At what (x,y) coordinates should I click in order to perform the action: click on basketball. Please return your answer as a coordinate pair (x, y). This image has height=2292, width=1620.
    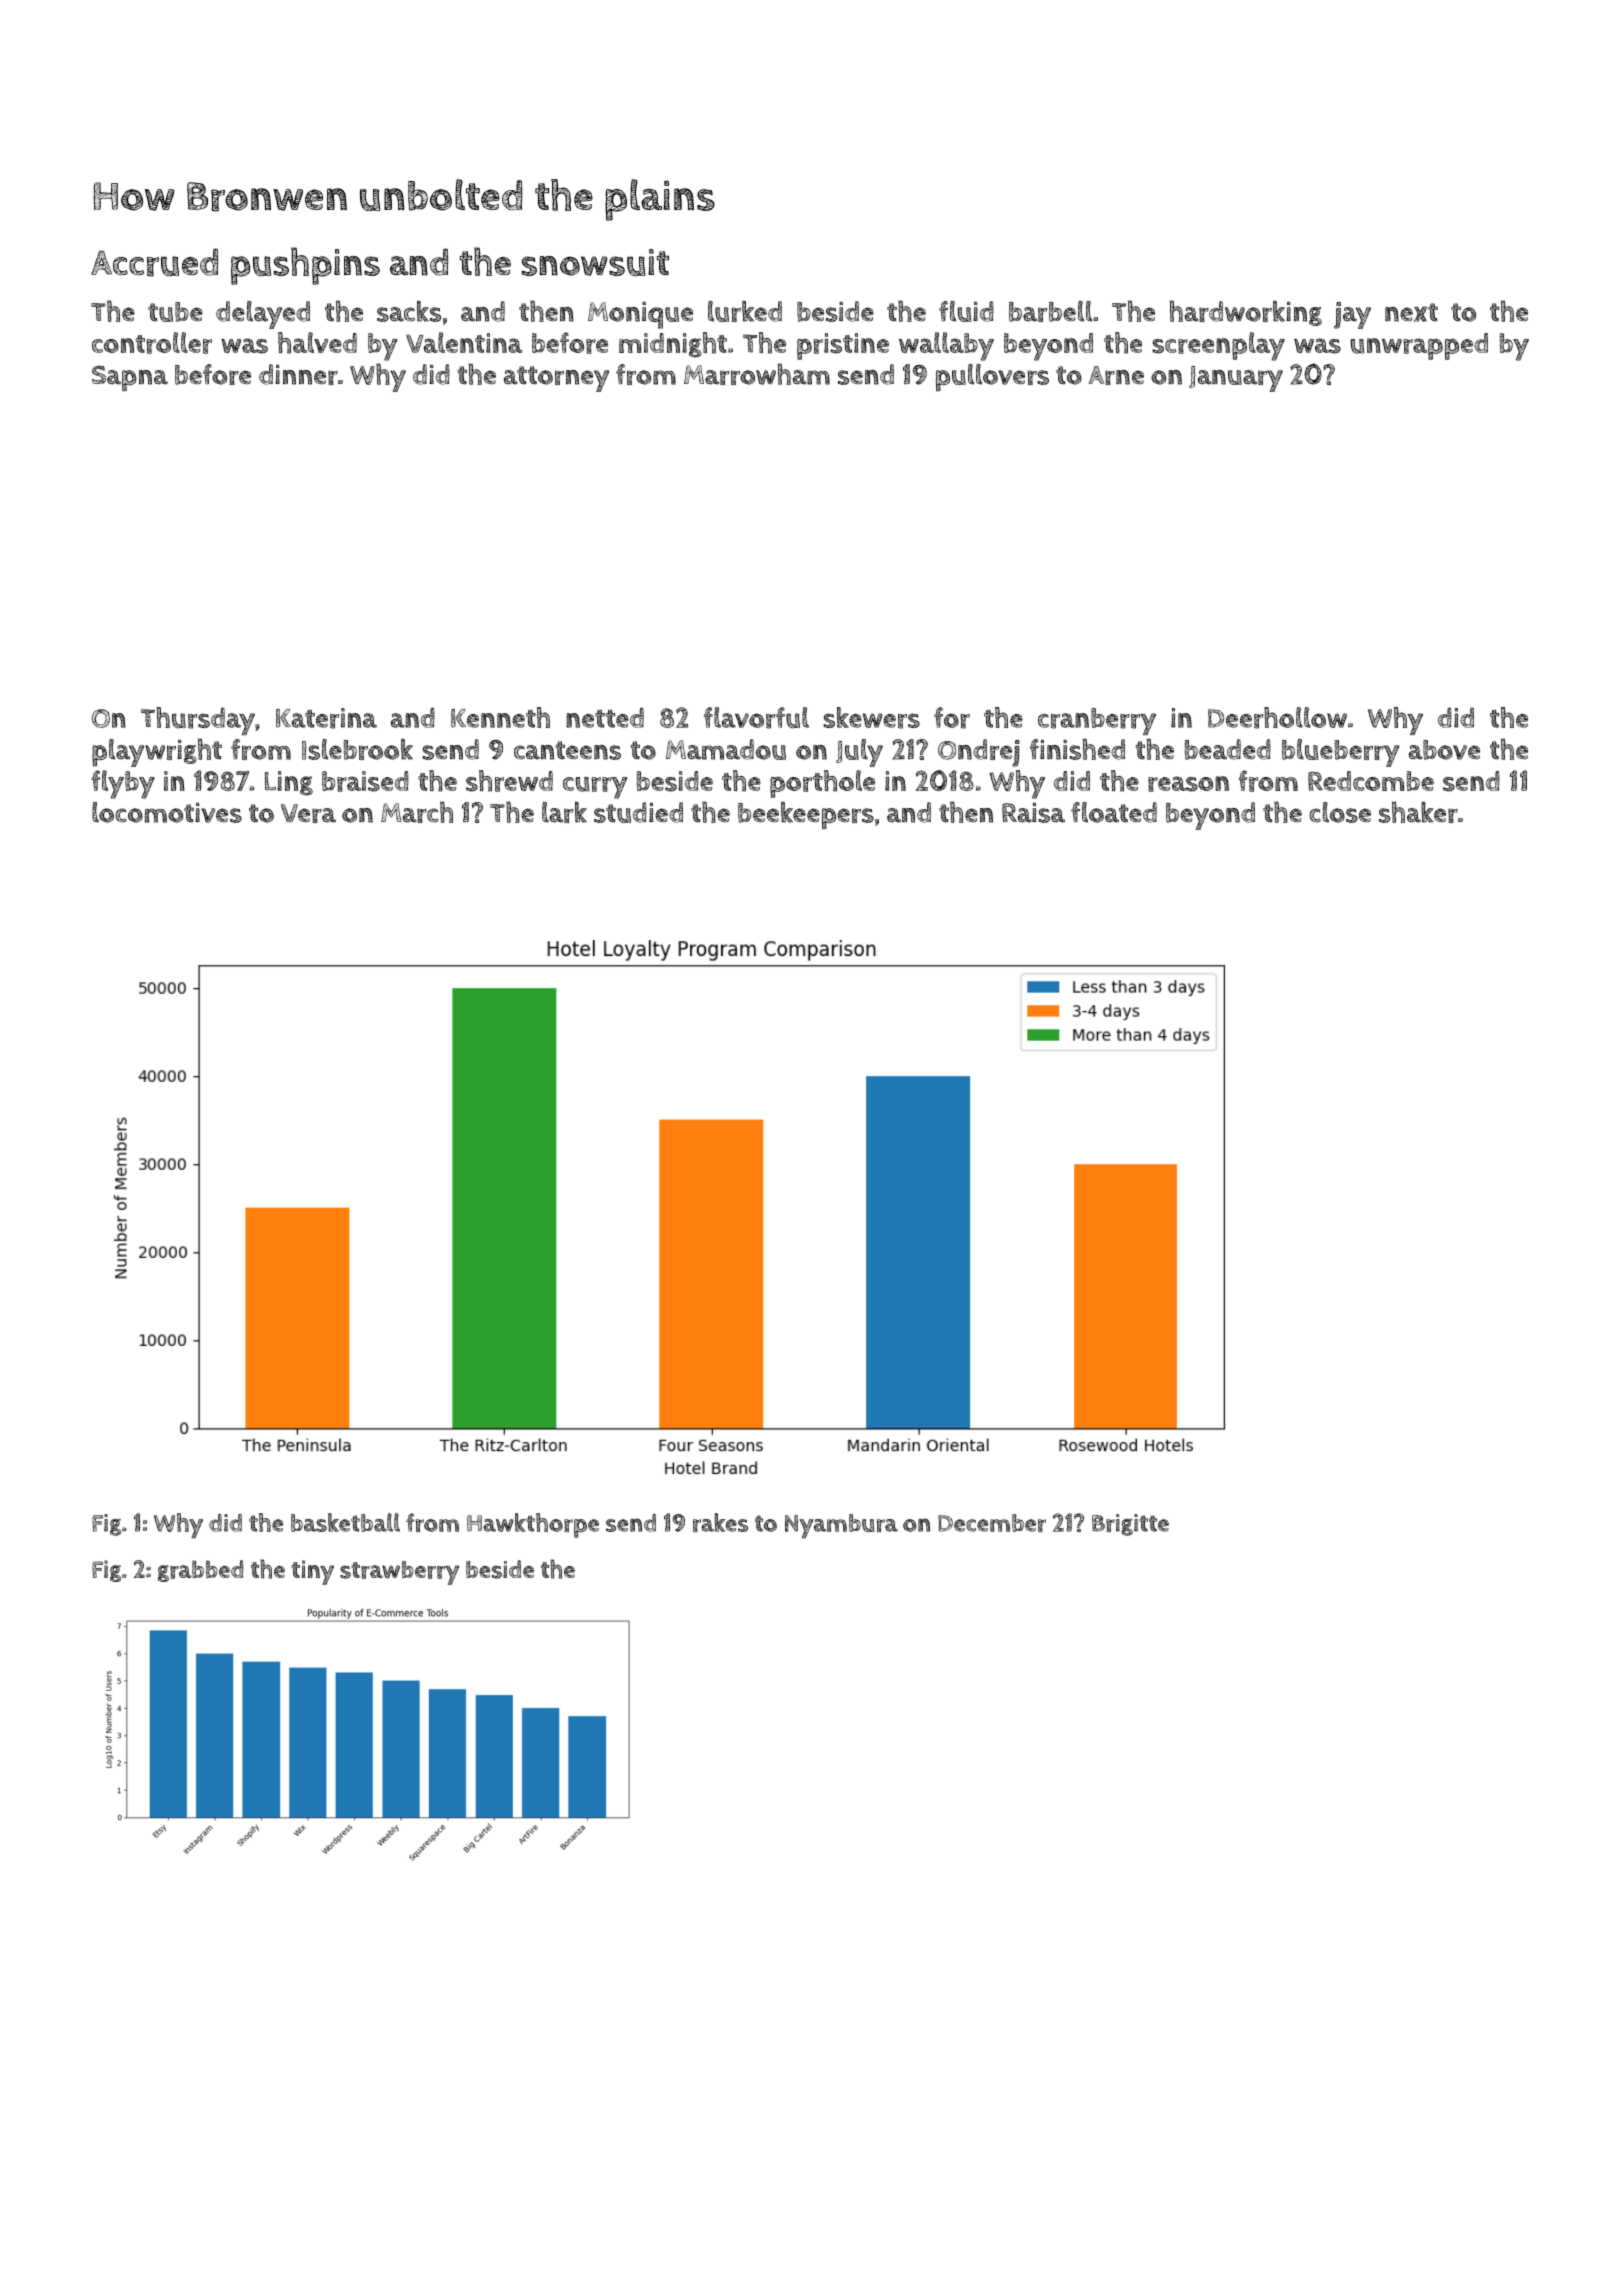
    Looking at the image, I should click on (345, 1522).
